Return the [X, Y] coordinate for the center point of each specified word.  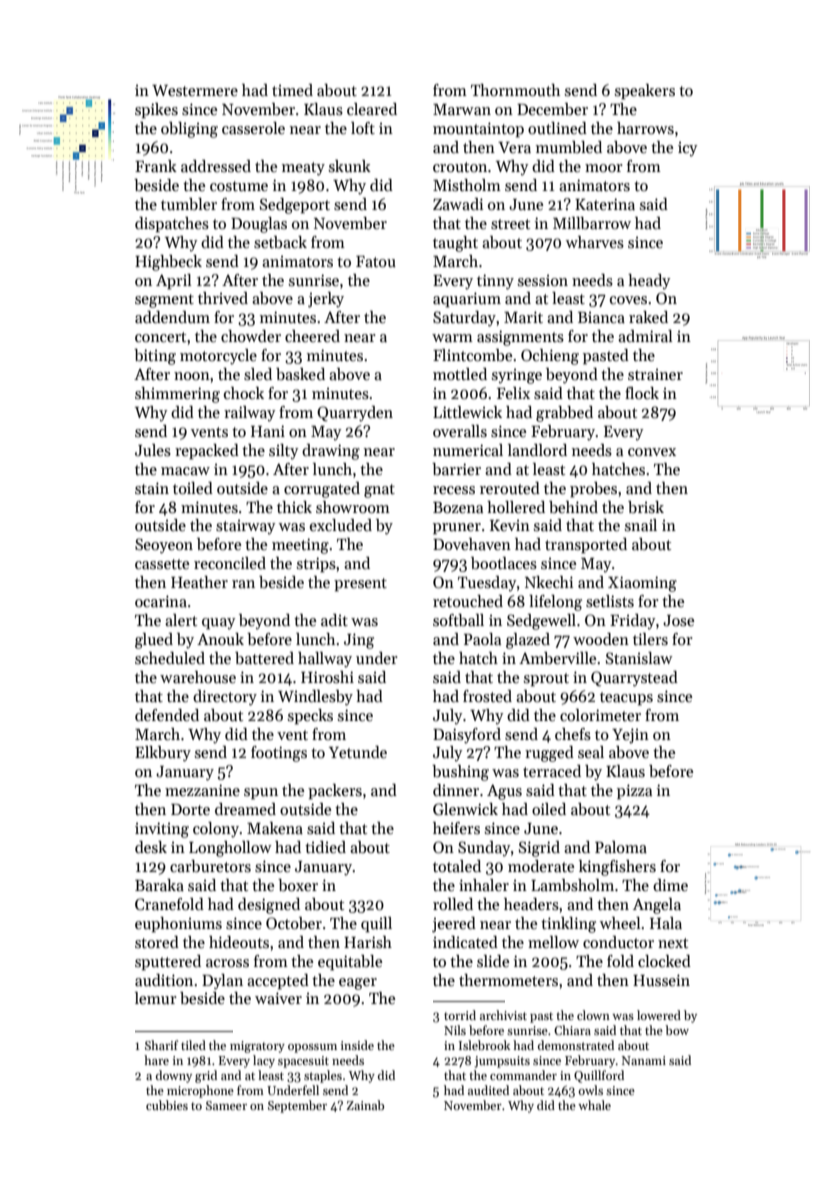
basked [300, 374]
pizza [634, 792]
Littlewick [467, 412]
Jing [359, 641]
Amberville [557, 658]
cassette [162, 564]
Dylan [222, 982]
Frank [156, 166]
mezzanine [202, 790]
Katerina [605, 204]
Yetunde [358, 752]
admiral [645, 336]
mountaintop [478, 130]
